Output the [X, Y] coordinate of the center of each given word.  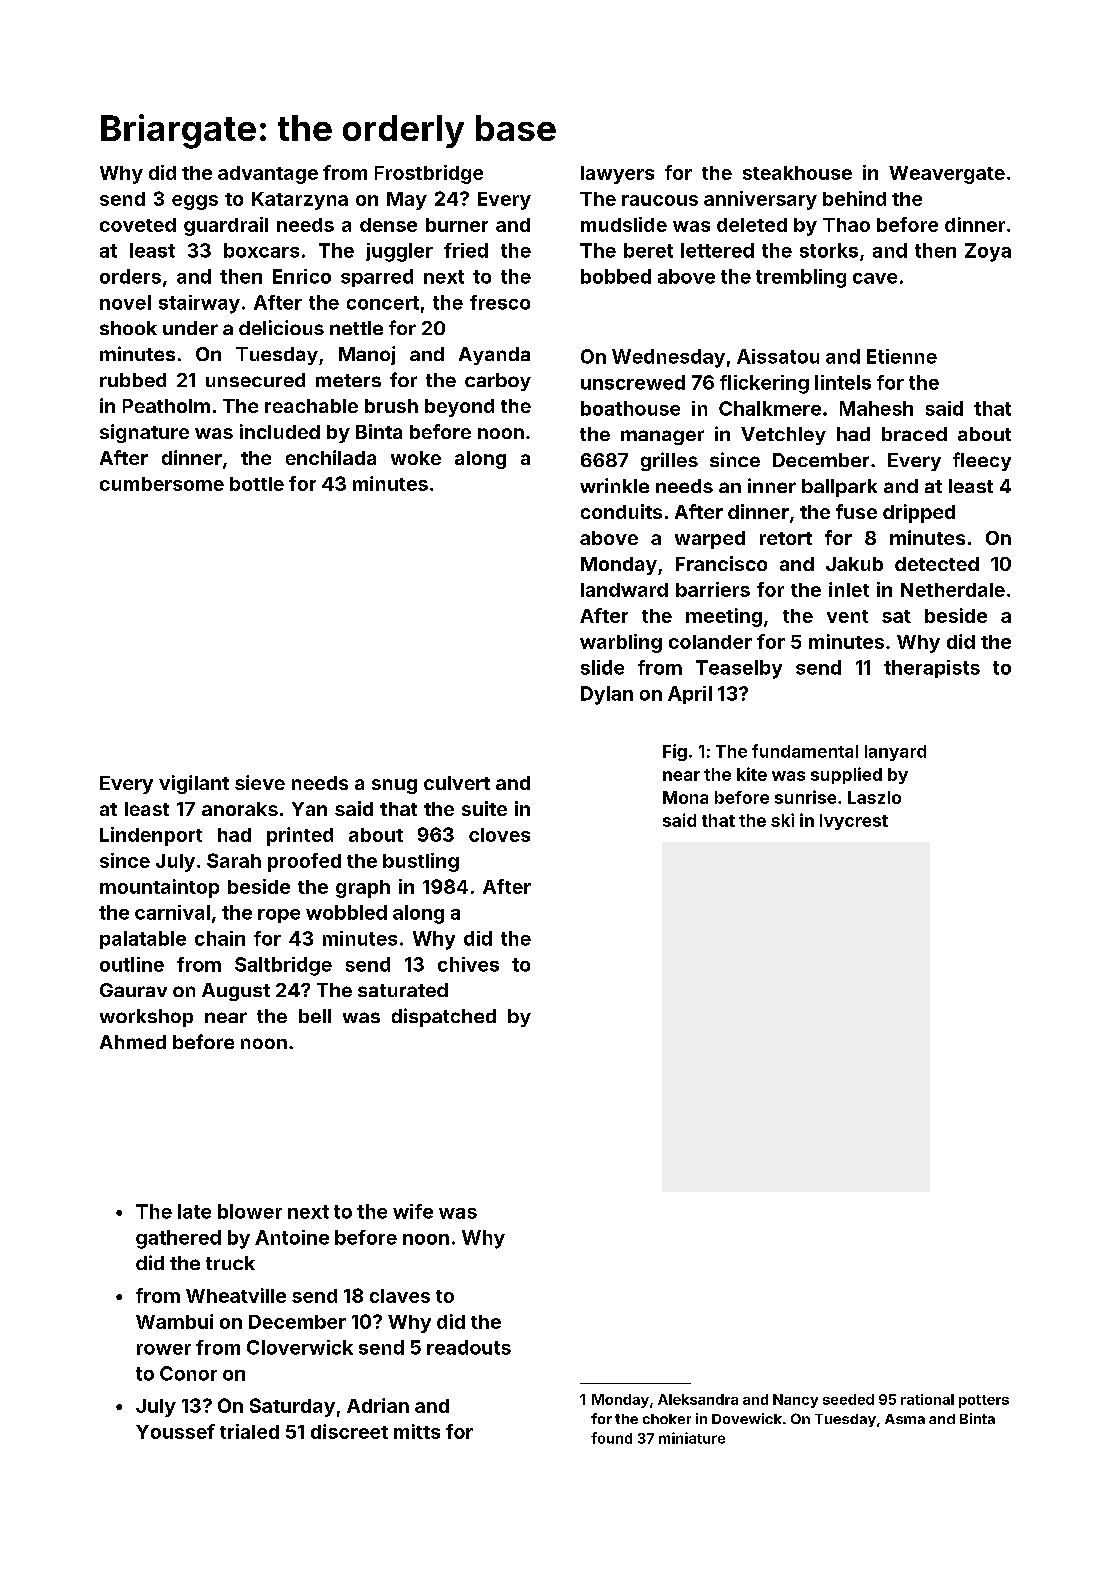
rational [927, 1399]
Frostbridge [429, 174]
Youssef [175, 1431]
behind [854, 198]
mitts [417, 1431]
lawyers [617, 175]
